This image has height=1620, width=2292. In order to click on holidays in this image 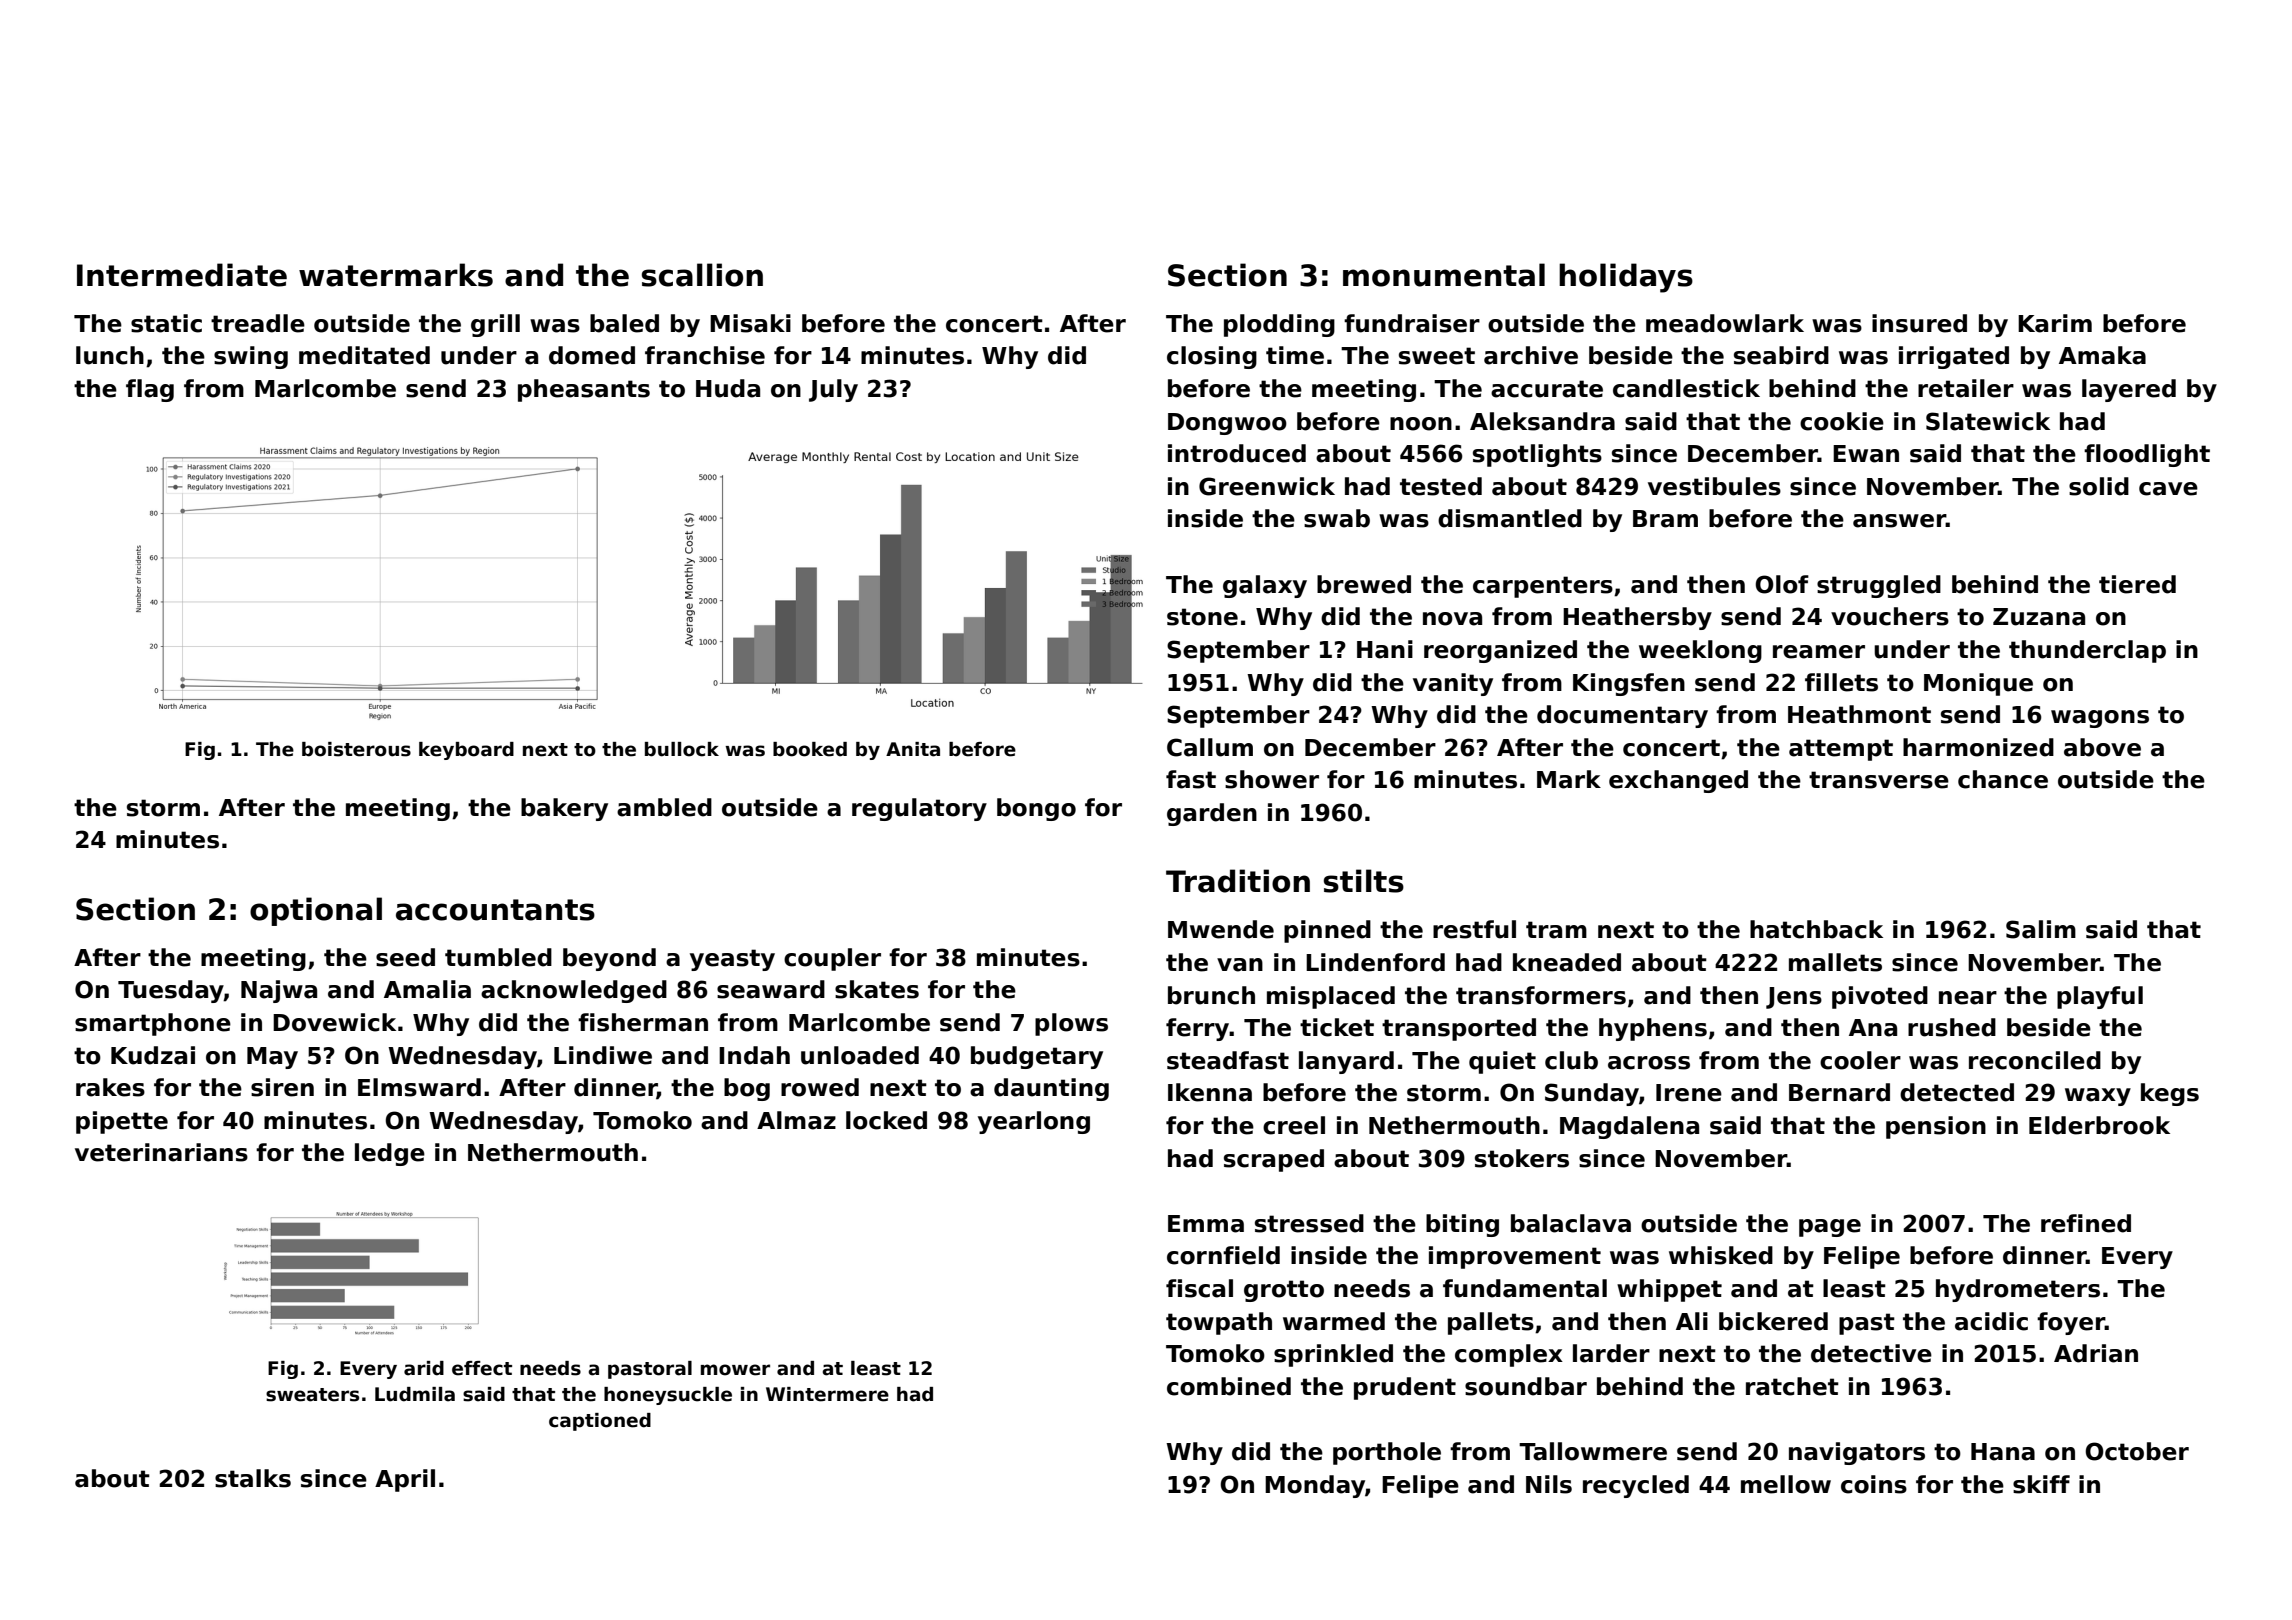, I will do `click(1626, 278)`.
